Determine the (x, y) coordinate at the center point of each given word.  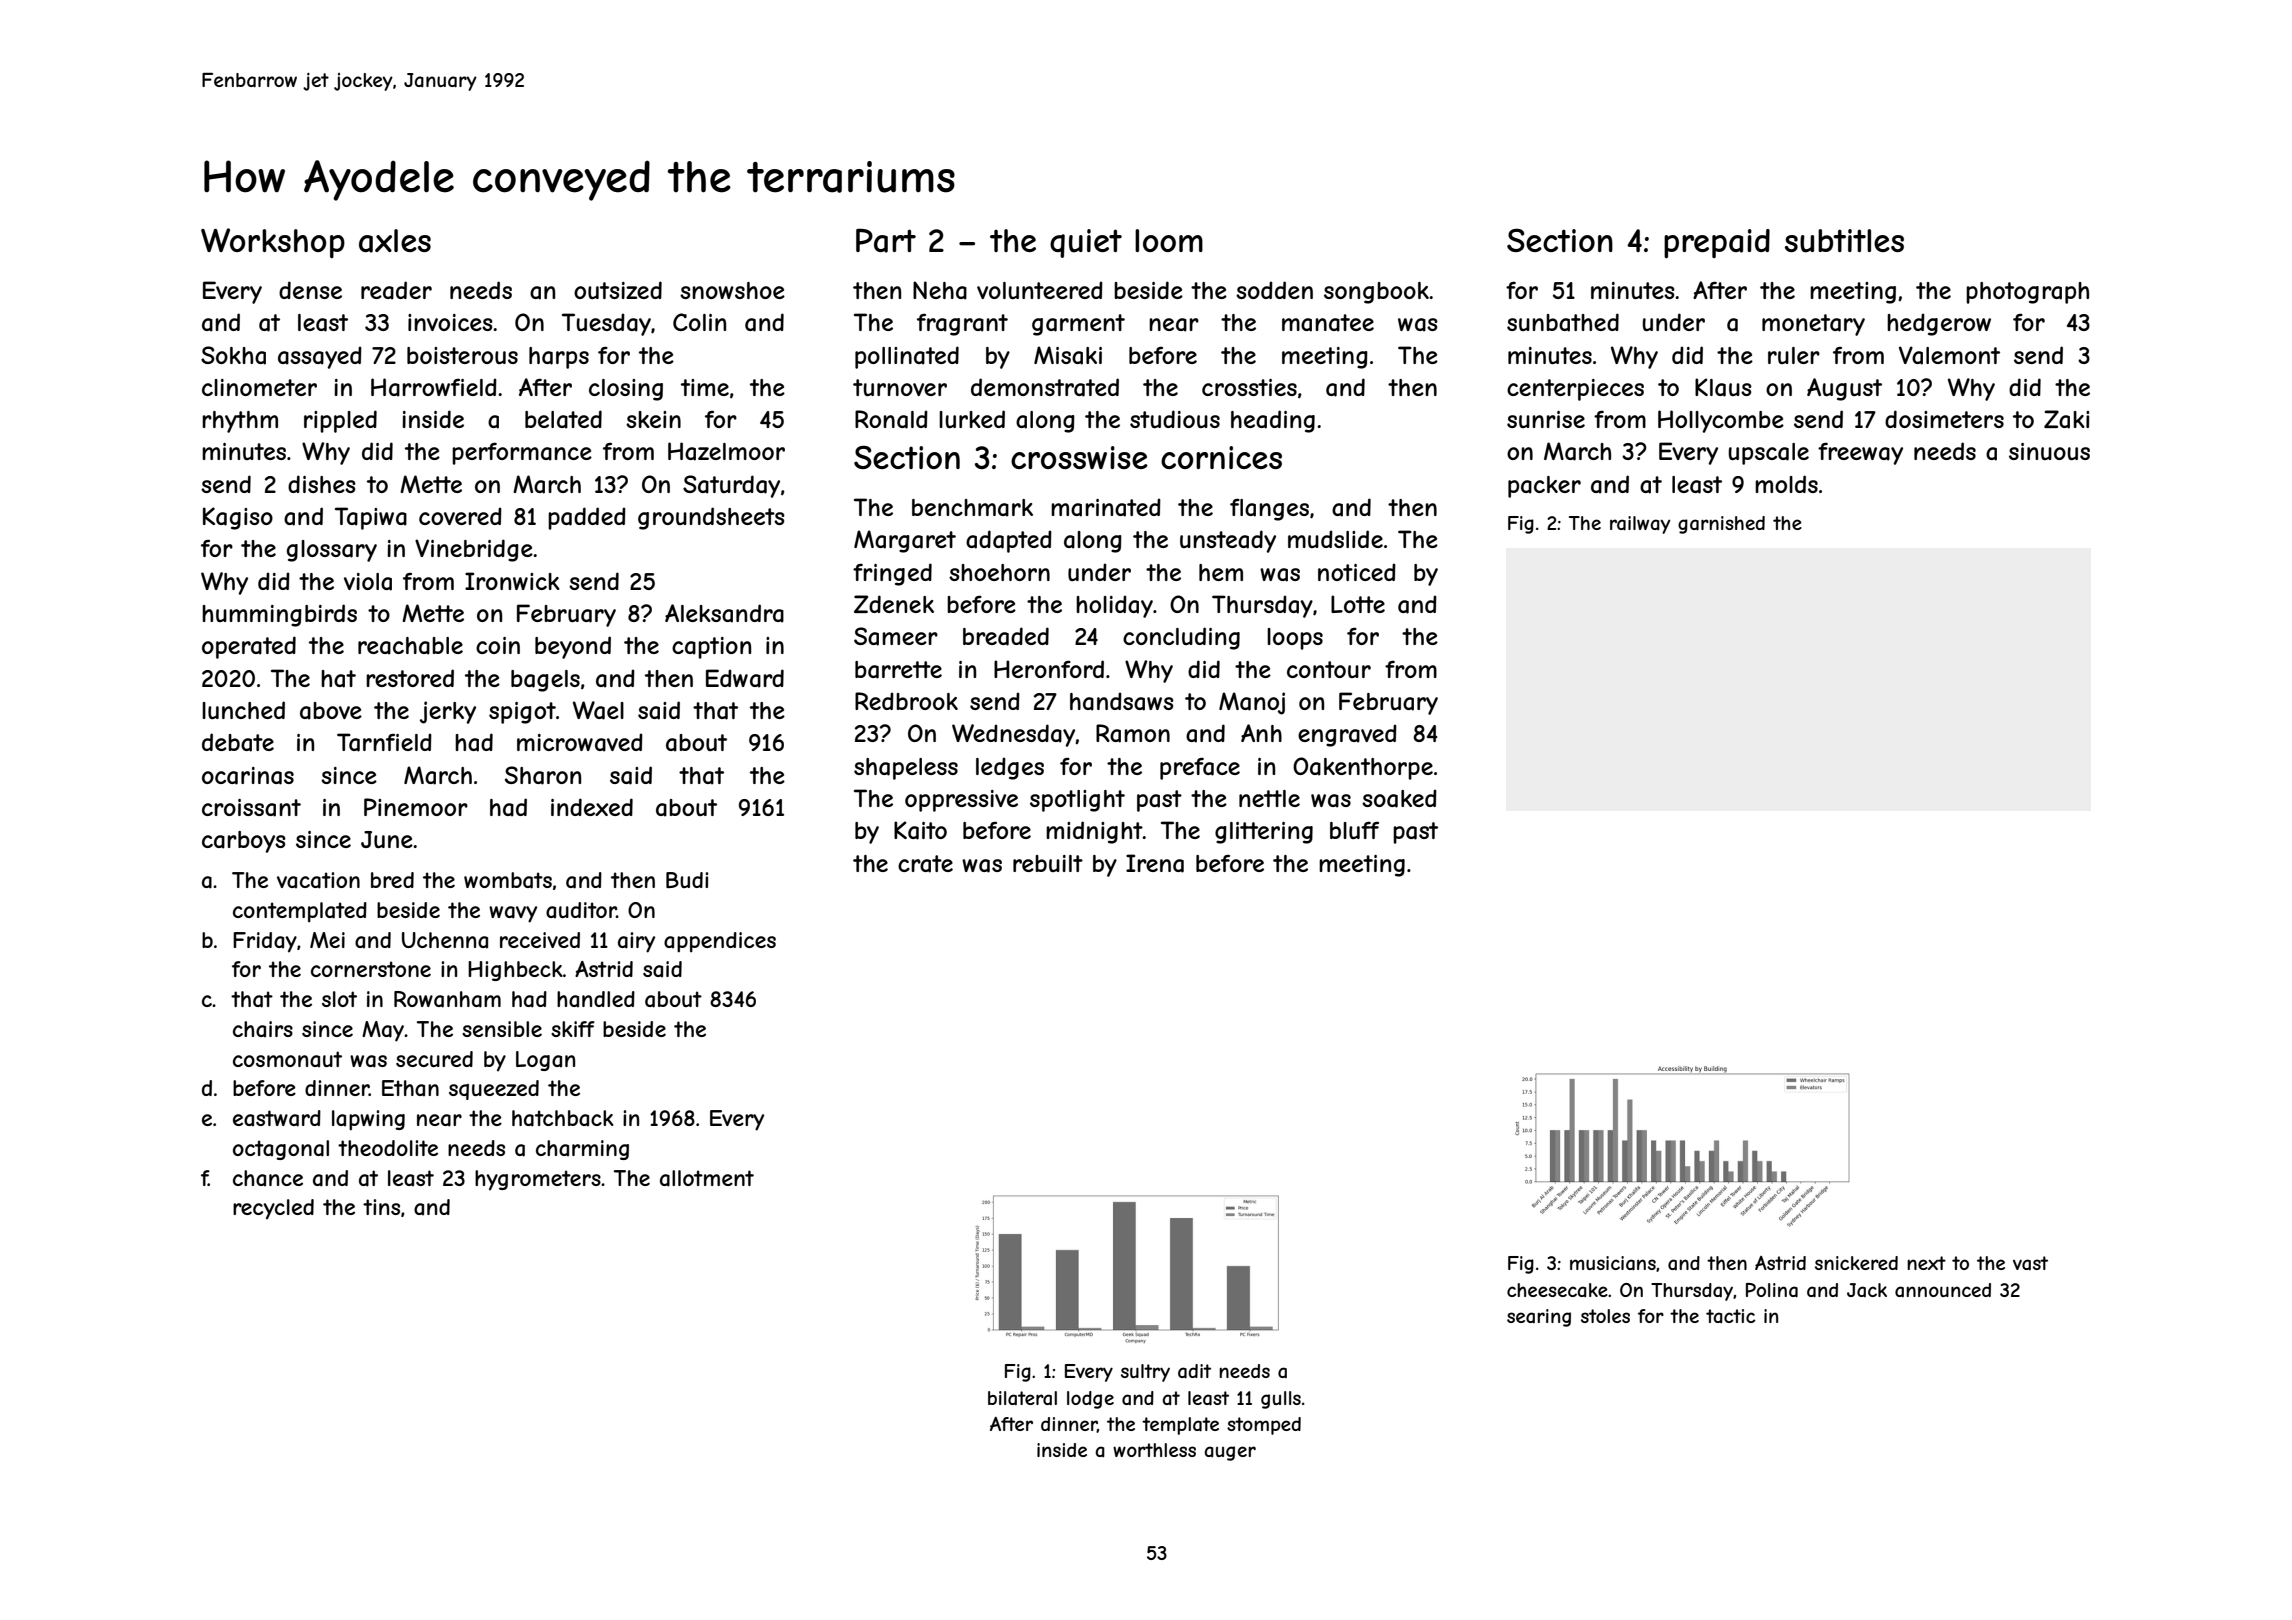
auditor (581, 910)
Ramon (1133, 733)
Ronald (891, 419)
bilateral (1022, 1398)
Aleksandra (724, 613)
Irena (1155, 863)
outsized (618, 290)
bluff (1354, 830)
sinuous (2049, 451)
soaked (1399, 798)
